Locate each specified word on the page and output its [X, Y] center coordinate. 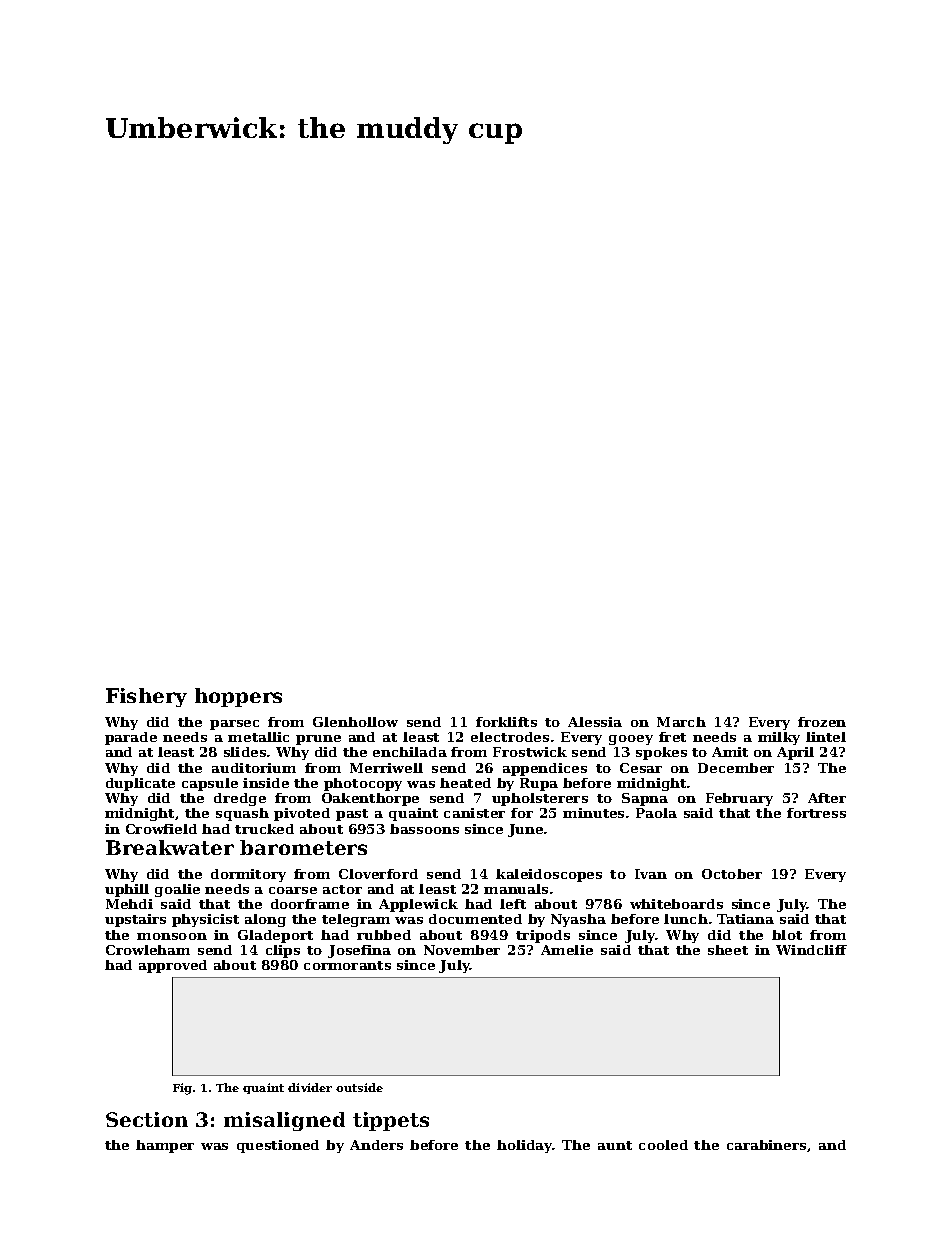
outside [359, 1087]
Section [147, 1119]
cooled [663, 1145]
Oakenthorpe [370, 799]
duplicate [140, 784]
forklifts [506, 722]
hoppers [238, 697]
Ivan [651, 874]
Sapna [645, 799]
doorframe [310, 904]
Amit [730, 752]
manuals [516, 889]
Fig [182, 1089]
